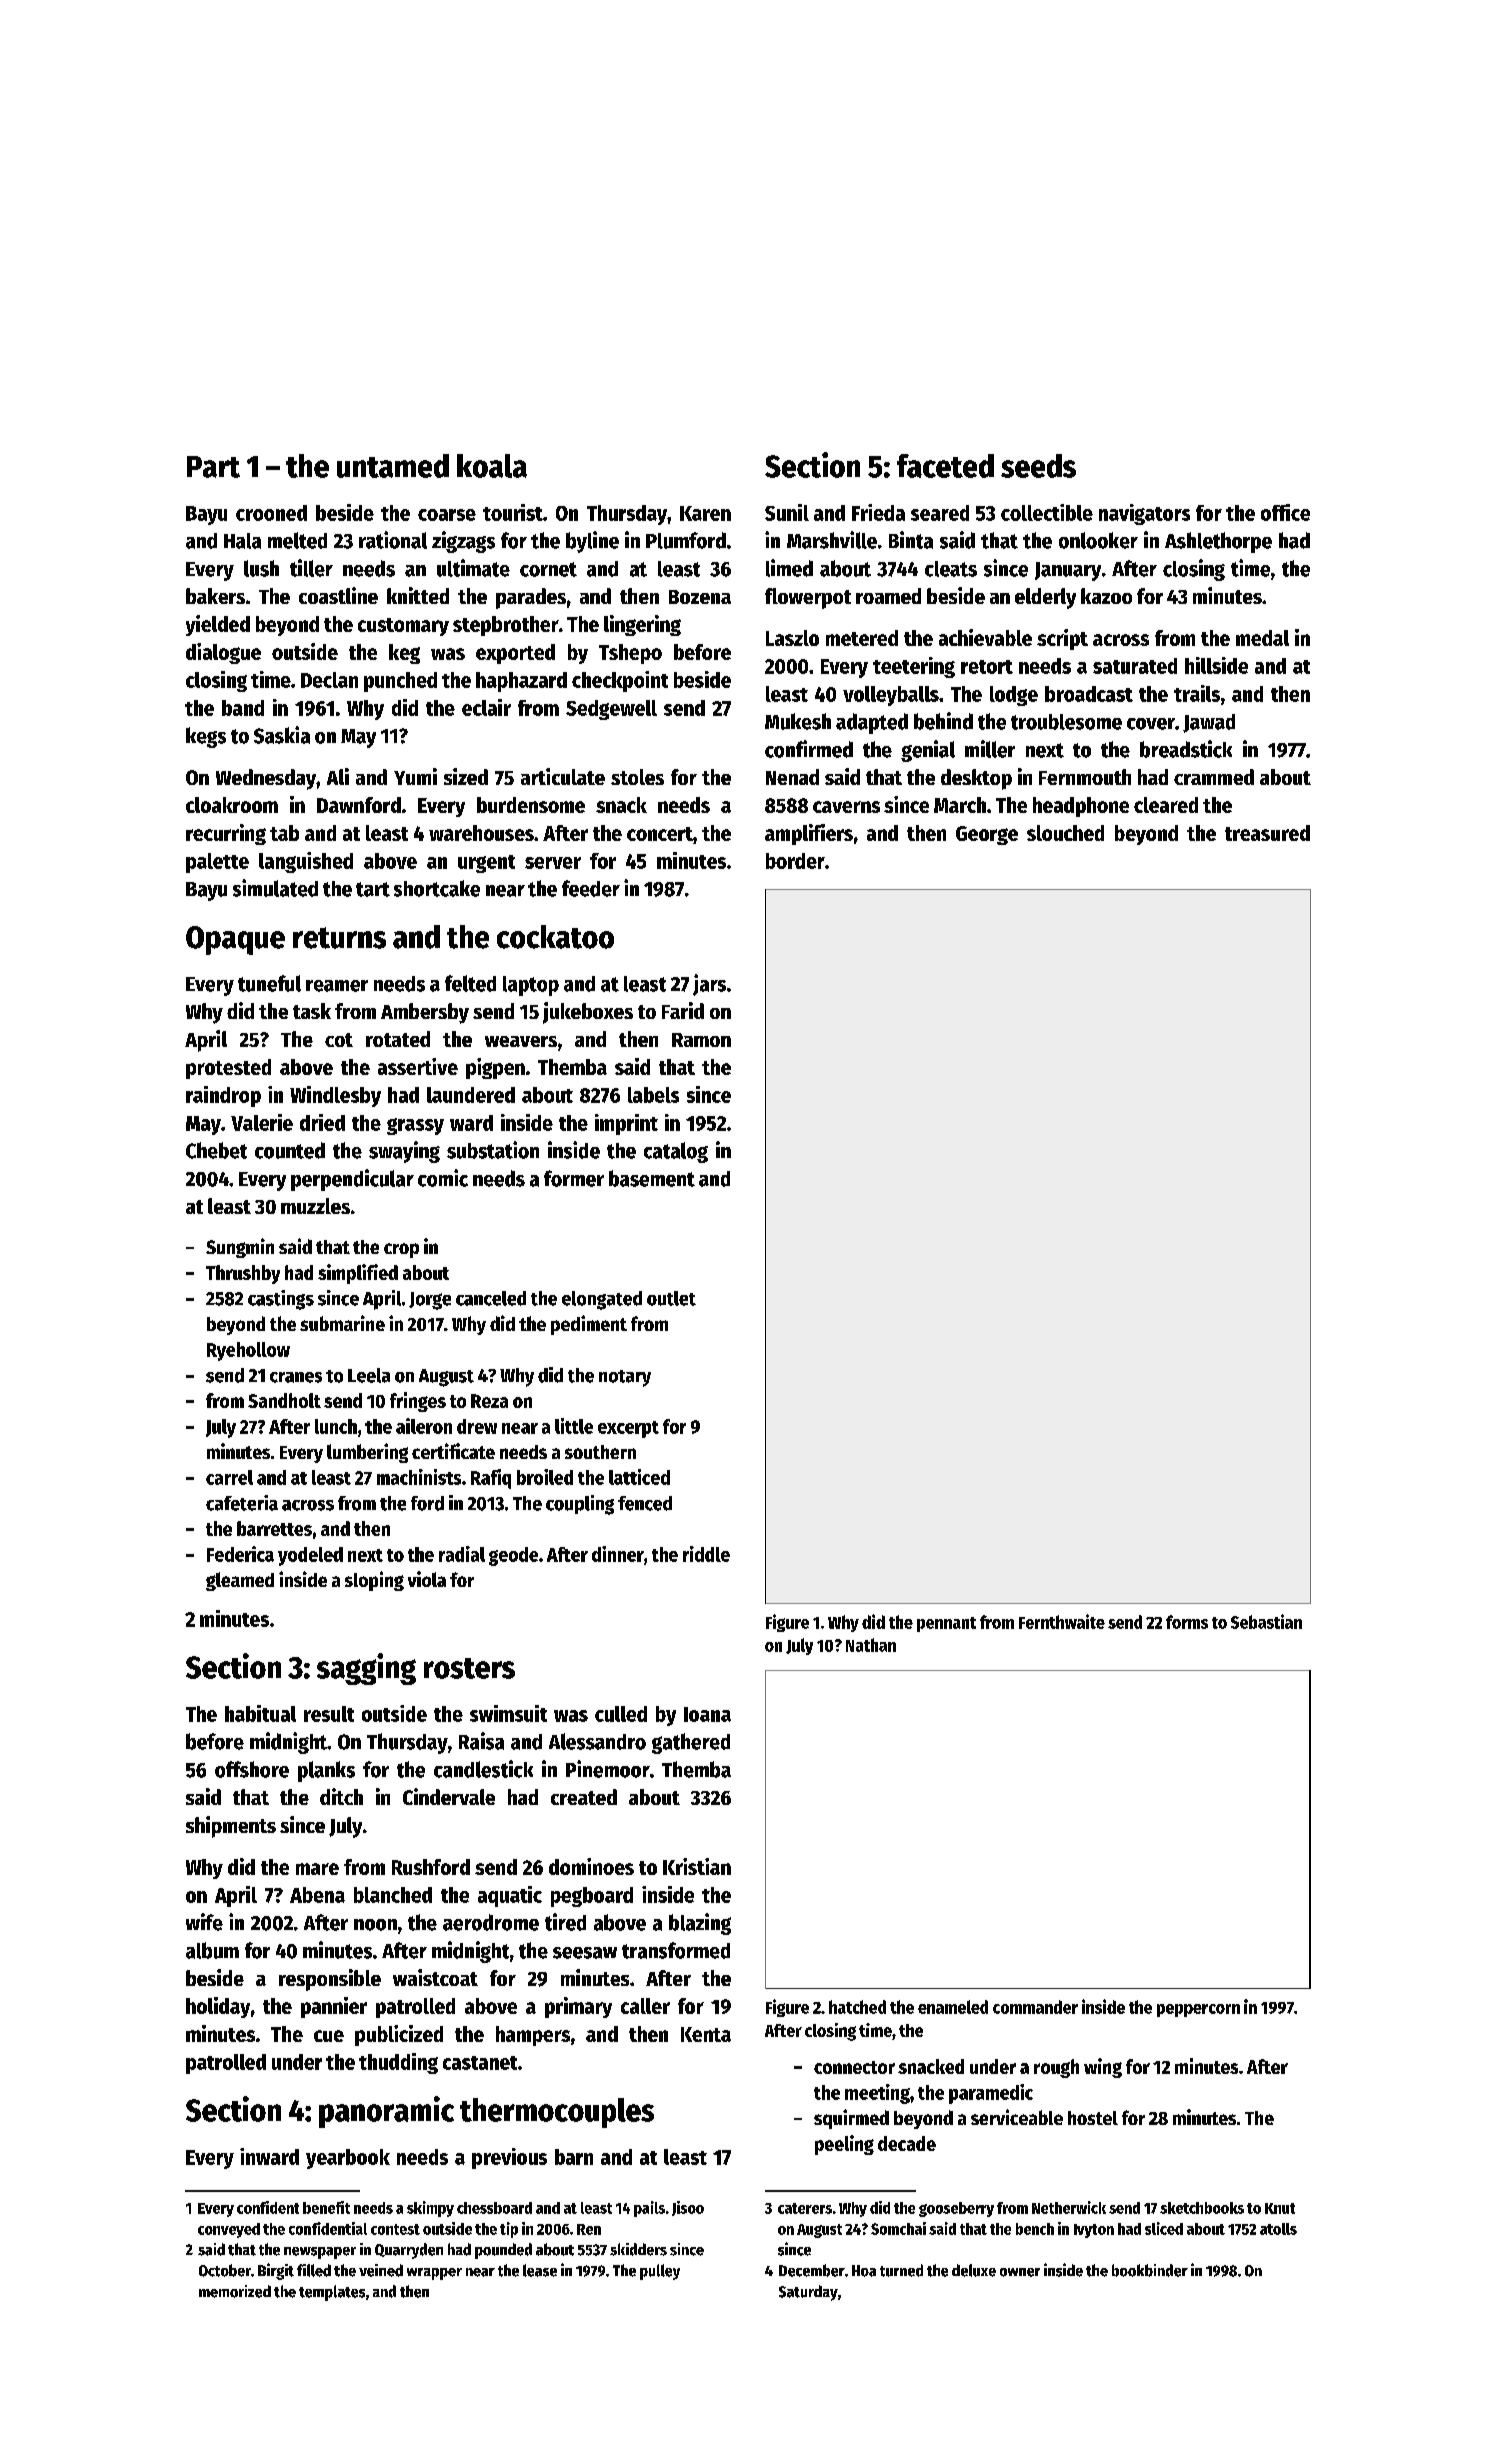 The height and width of the document is (2464, 1496). Describe the element at coordinates (630, 654) in the document. I see `Tshepo` at that location.
